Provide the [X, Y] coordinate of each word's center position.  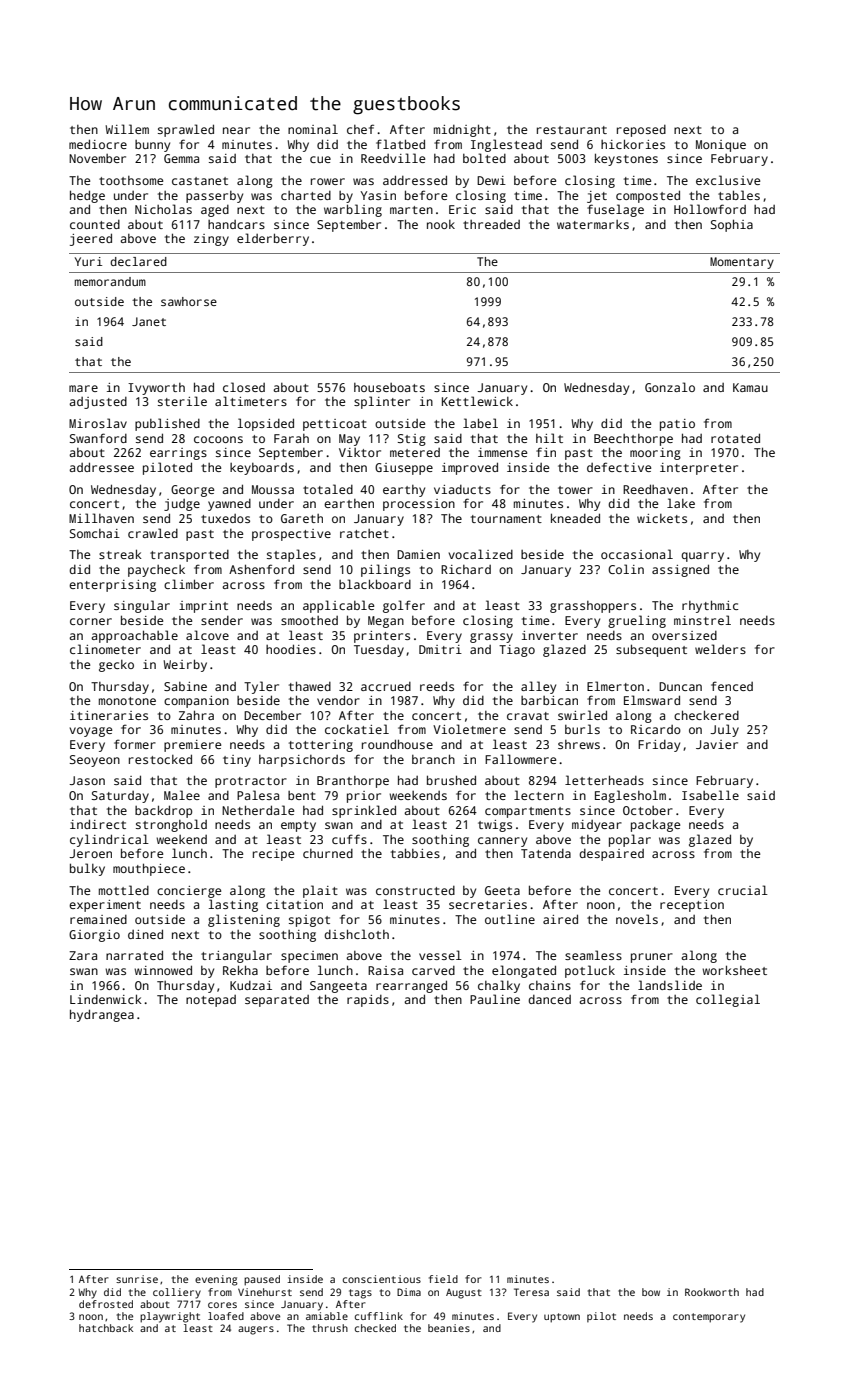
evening [216, 1280]
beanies [449, 1328]
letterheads [604, 780]
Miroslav [98, 423]
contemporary [709, 1318]
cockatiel [357, 729]
